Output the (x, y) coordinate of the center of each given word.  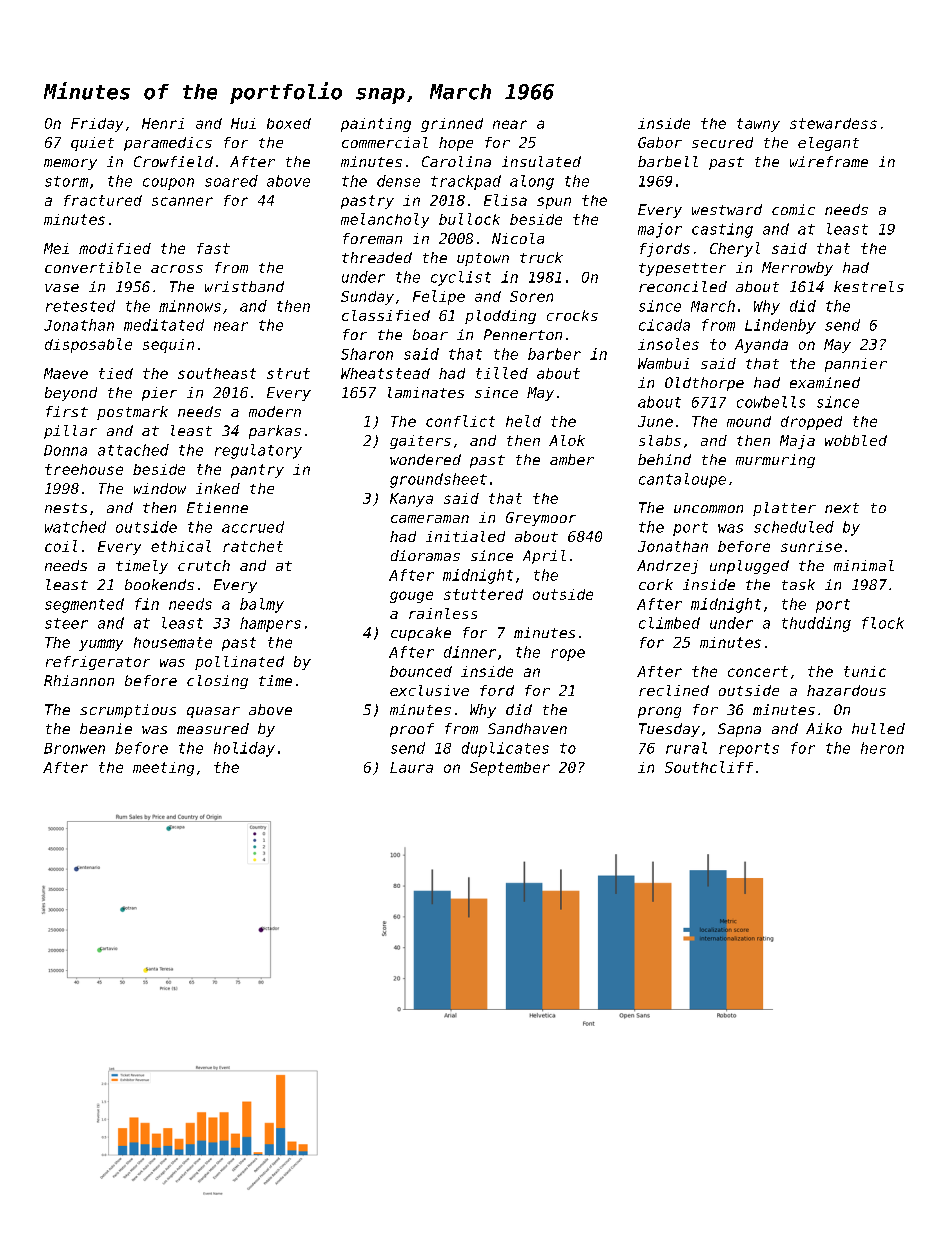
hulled (878, 728)
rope (568, 655)
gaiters (420, 442)
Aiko (824, 728)
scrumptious (128, 711)
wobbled (856, 440)
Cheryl (735, 249)
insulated (541, 161)
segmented (84, 605)
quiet (92, 144)
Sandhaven (527, 728)
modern (275, 411)
